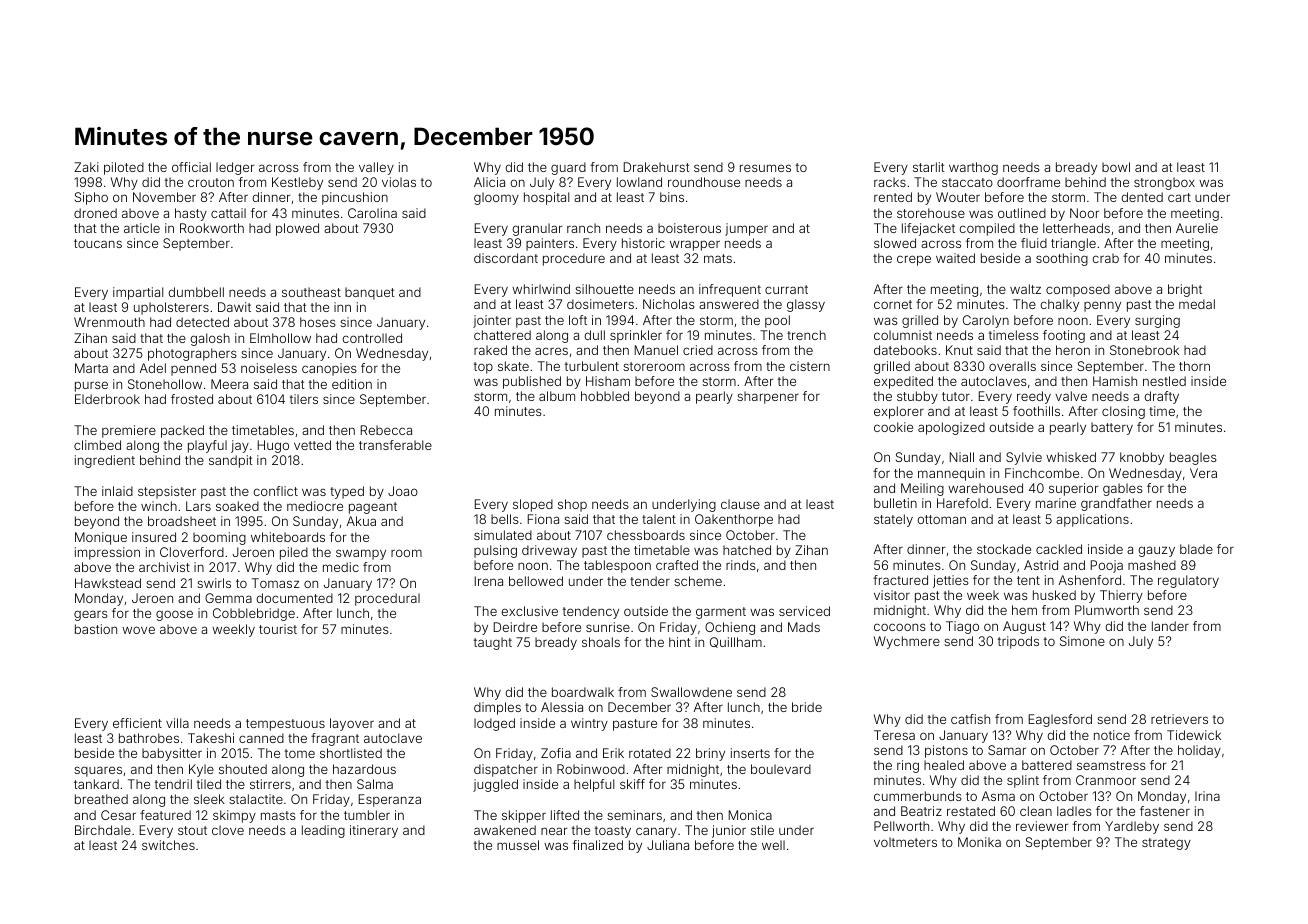 The width and height of the screenshot is (1308, 924). I want to click on procedural, so click(387, 599).
